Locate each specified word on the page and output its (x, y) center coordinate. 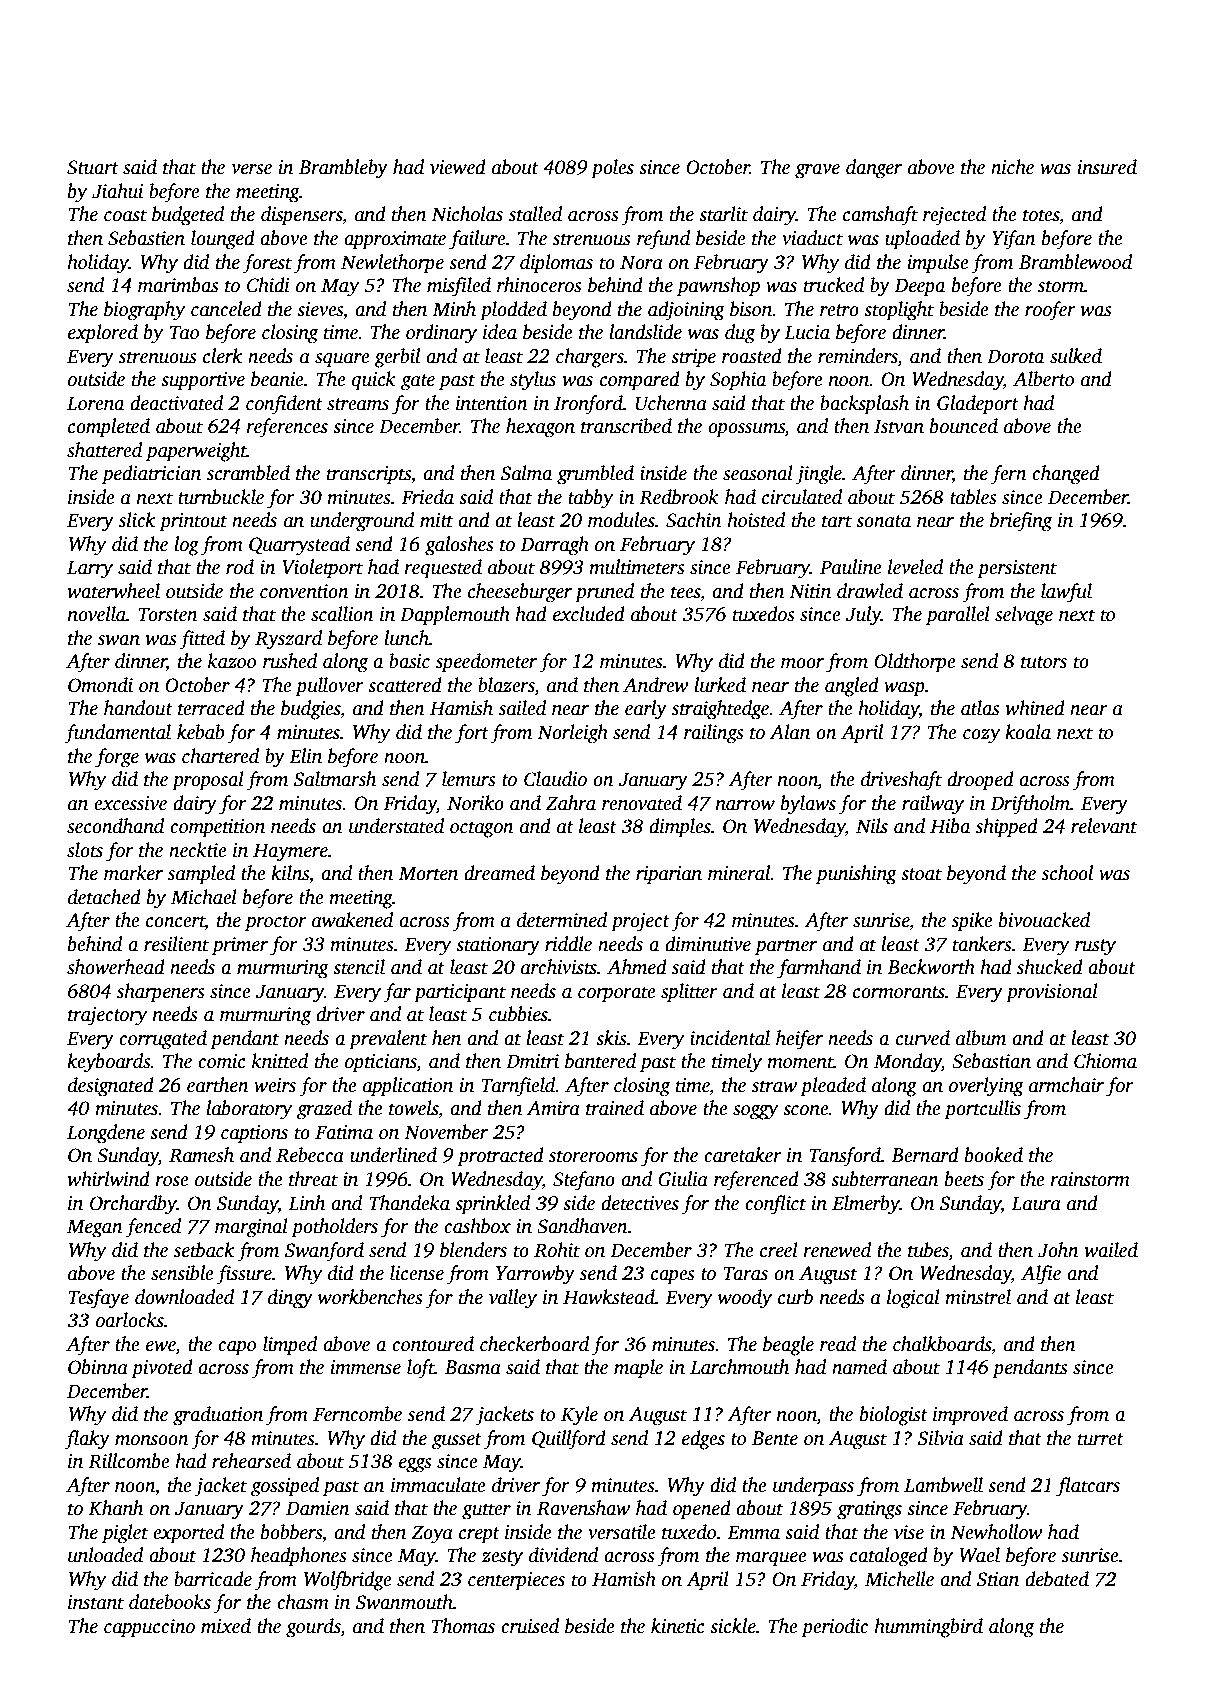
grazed (324, 1110)
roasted (752, 356)
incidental (730, 1038)
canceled (226, 309)
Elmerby (866, 1205)
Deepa (919, 287)
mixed (226, 1626)
